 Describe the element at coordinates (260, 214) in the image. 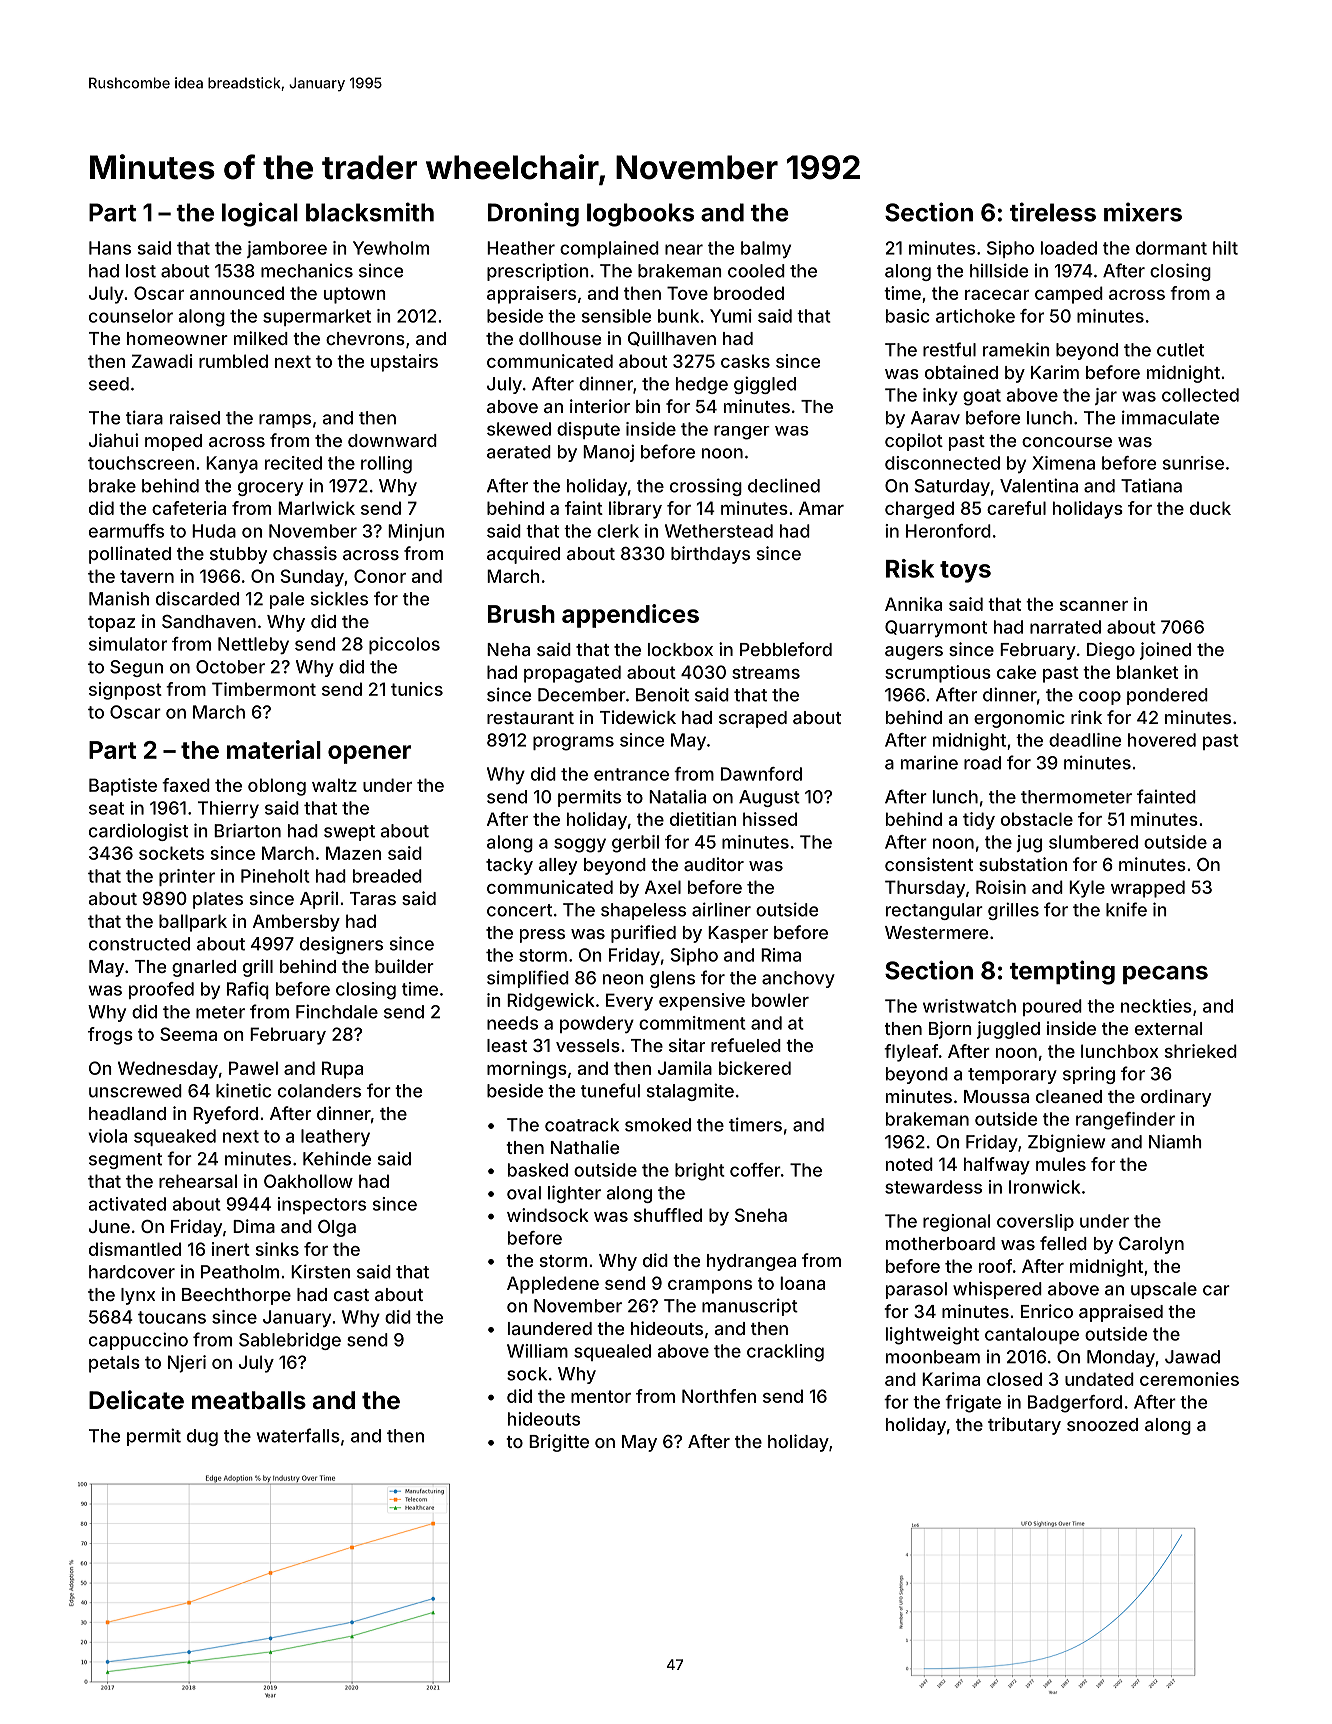

I see `logical` at that location.
